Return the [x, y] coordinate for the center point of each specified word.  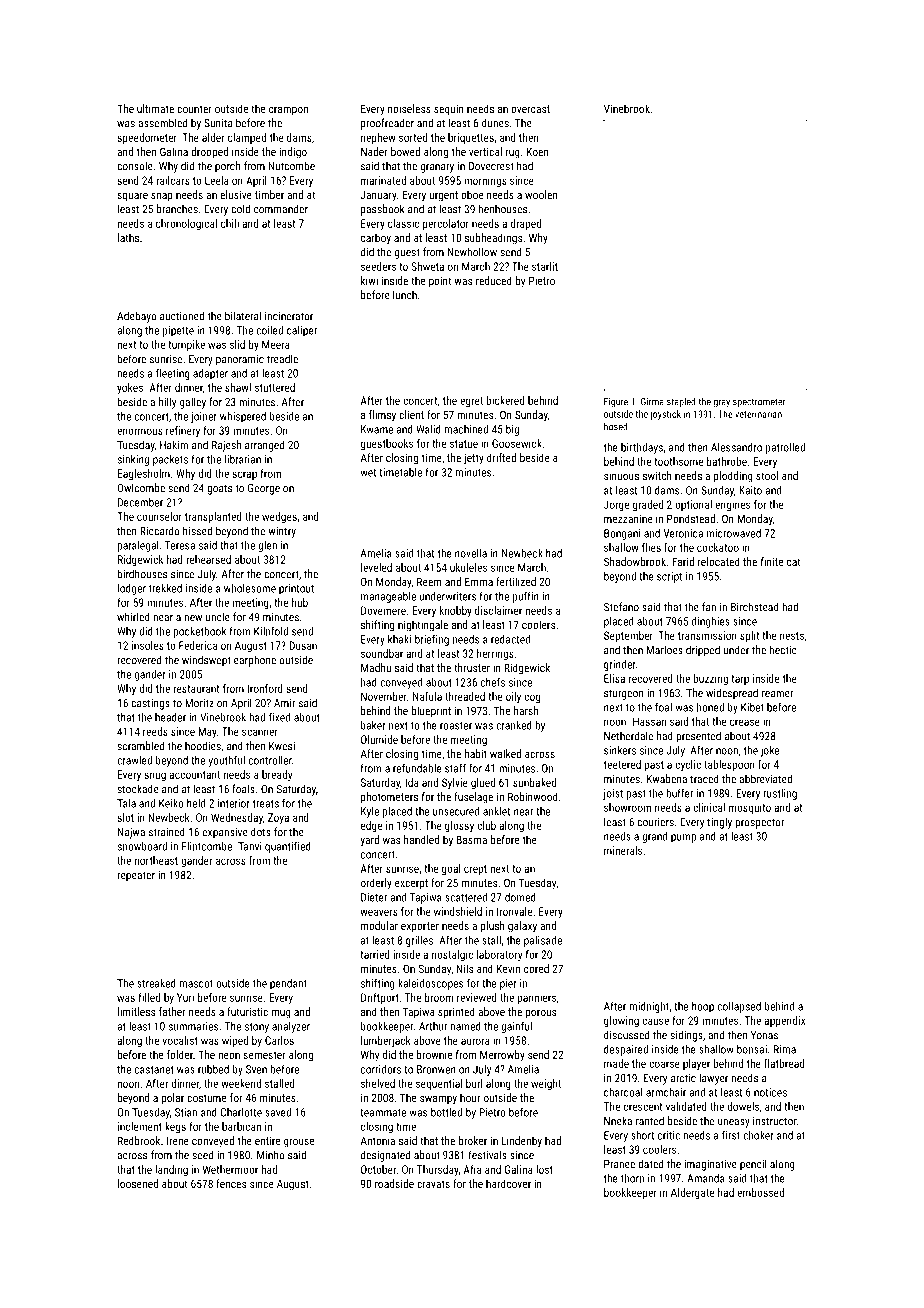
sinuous [621, 476]
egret [471, 402]
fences [231, 1183]
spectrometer [759, 402]
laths [128, 237]
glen [267, 546]
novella [471, 553]
